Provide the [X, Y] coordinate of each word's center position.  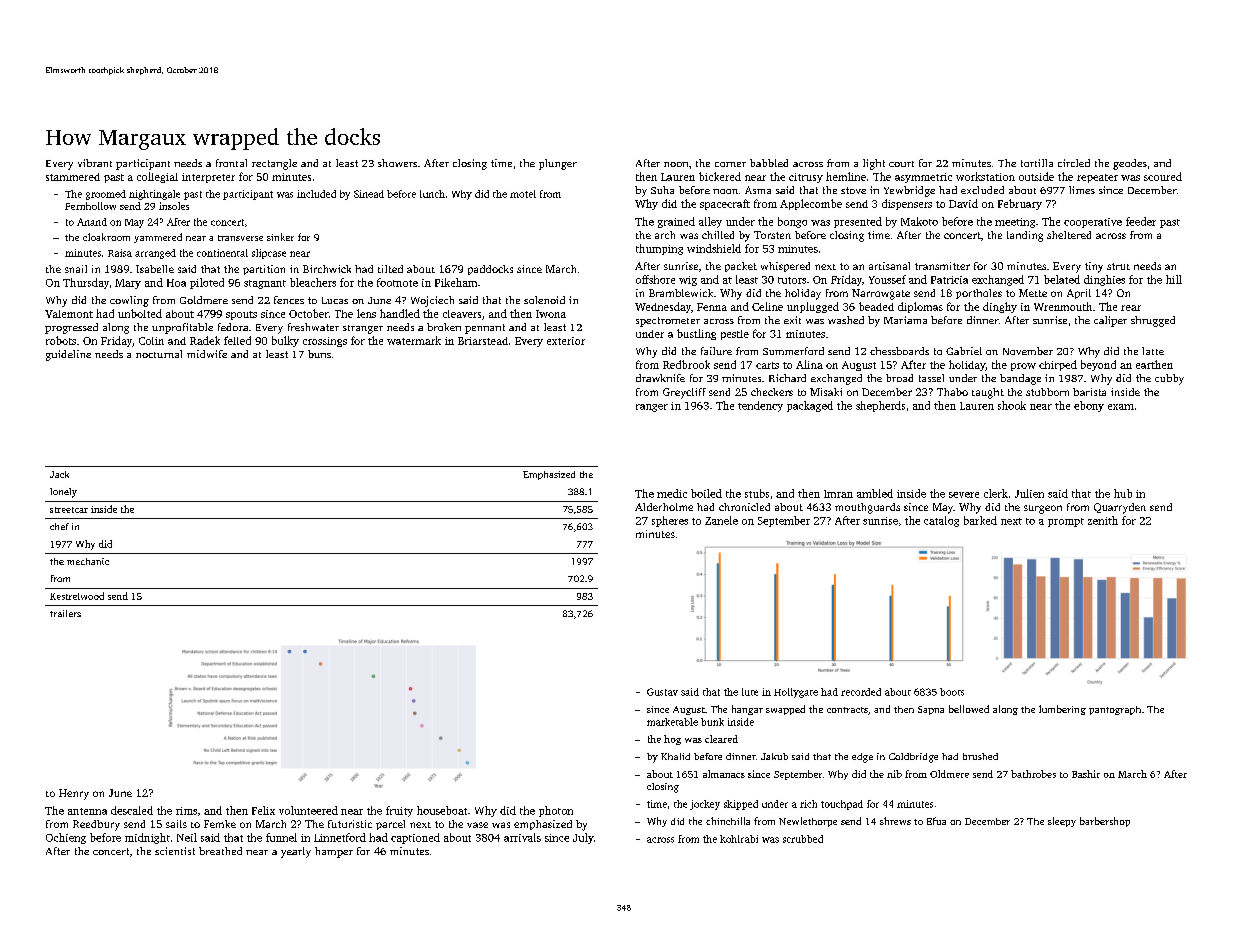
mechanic [88, 561]
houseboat [442, 810]
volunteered [308, 810]
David [963, 203]
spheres [670, 521]
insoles [174, 206]
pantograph [1115, 710]
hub [1123, 493]
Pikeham [456, 282]
